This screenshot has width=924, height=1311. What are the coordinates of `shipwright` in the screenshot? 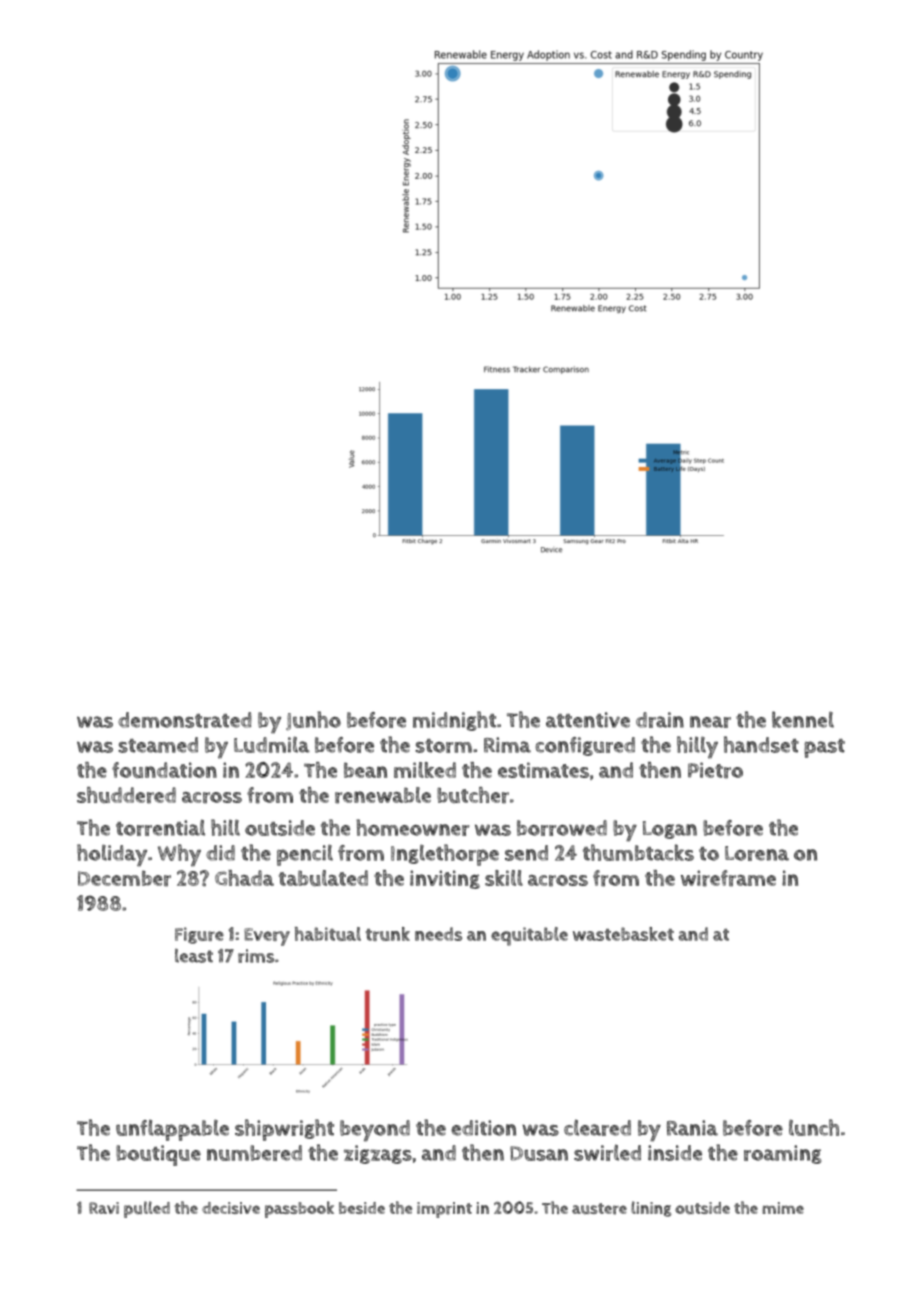 It's located at (284, 1130).
